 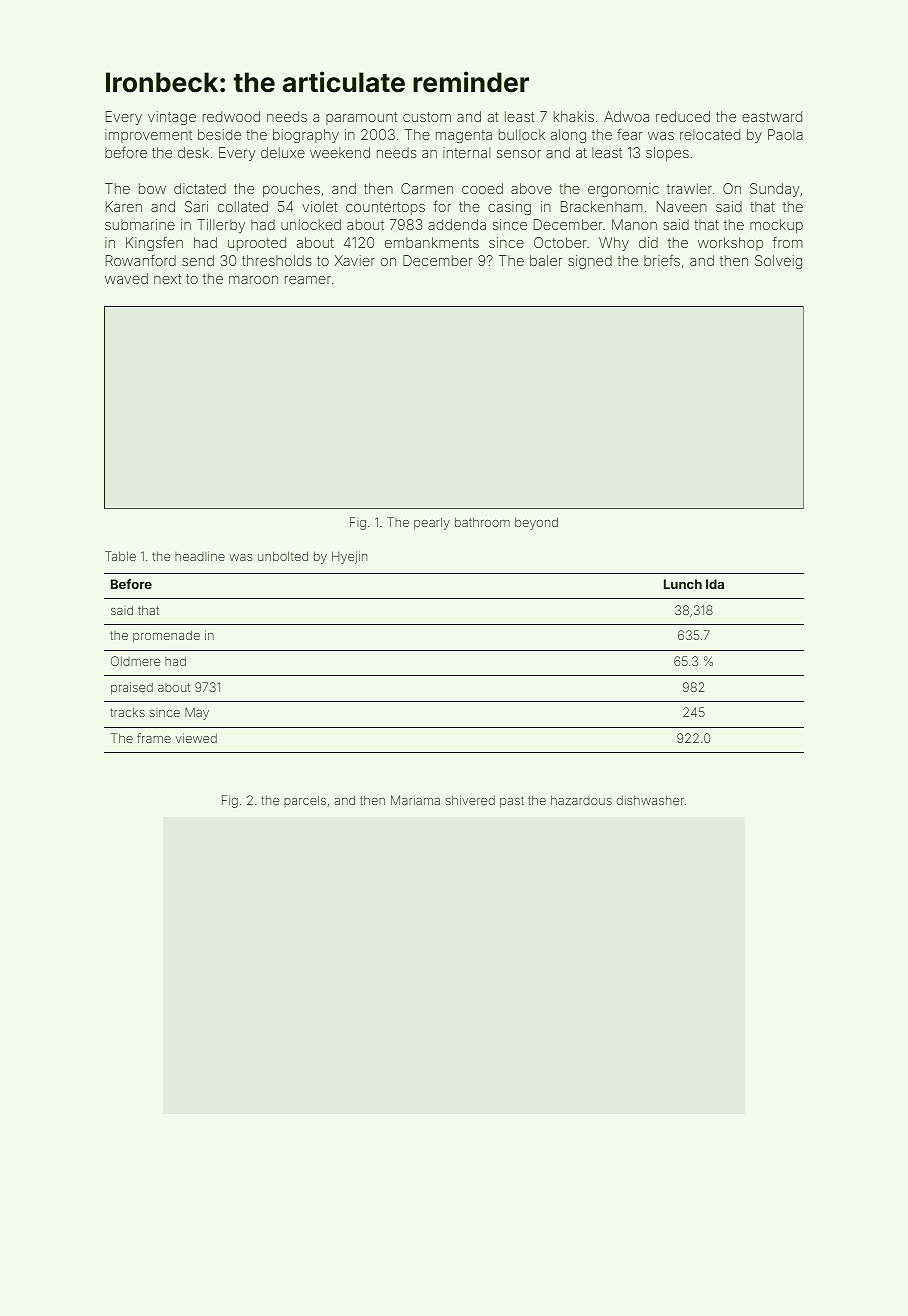 I want to click on mockup, so click(x=776, y=226).
